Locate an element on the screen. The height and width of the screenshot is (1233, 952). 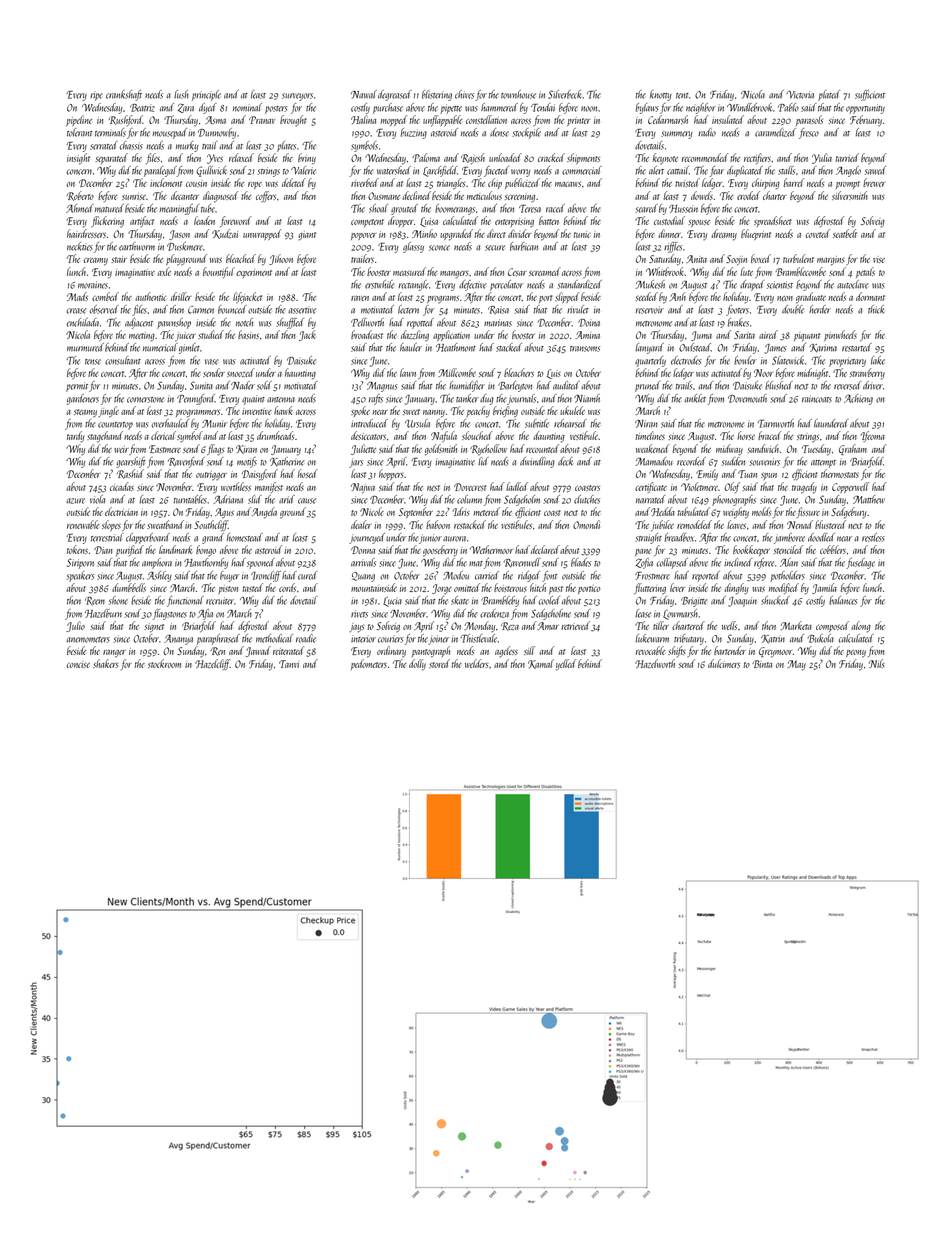
midway is located at coordinates (729, 449).
